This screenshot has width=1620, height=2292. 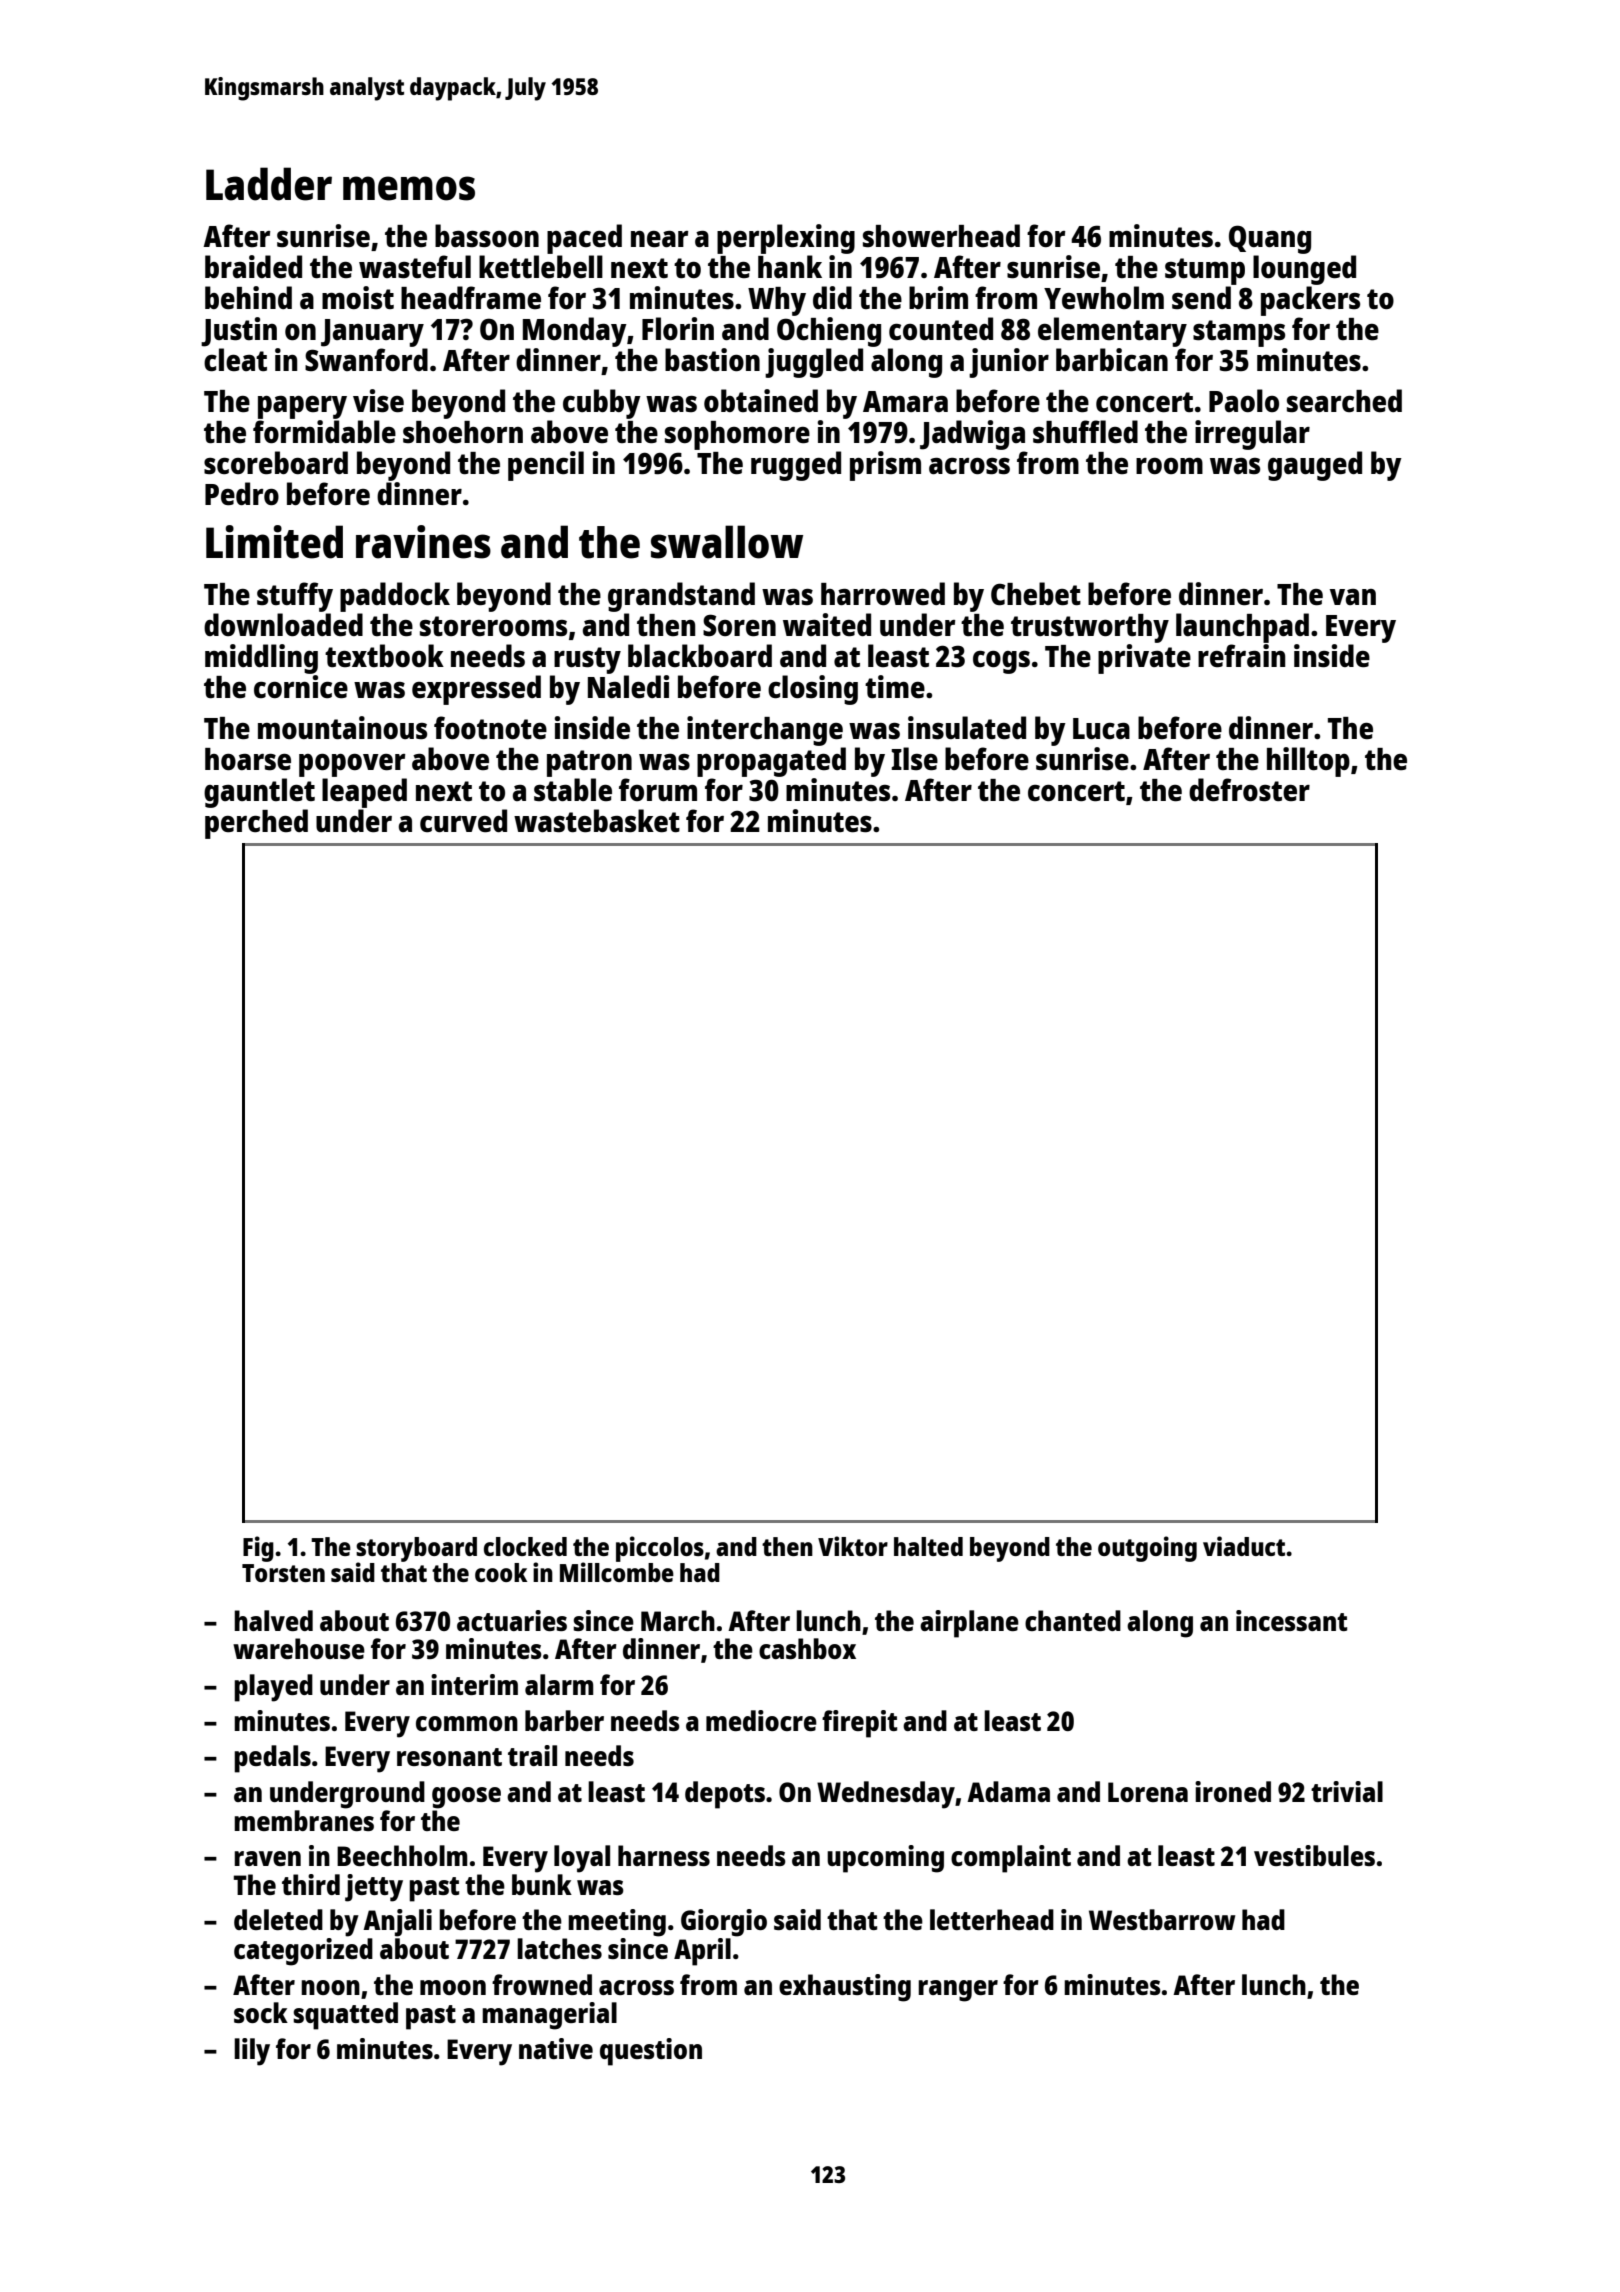 I want to click on halved, so click(x=273, y=1620).
